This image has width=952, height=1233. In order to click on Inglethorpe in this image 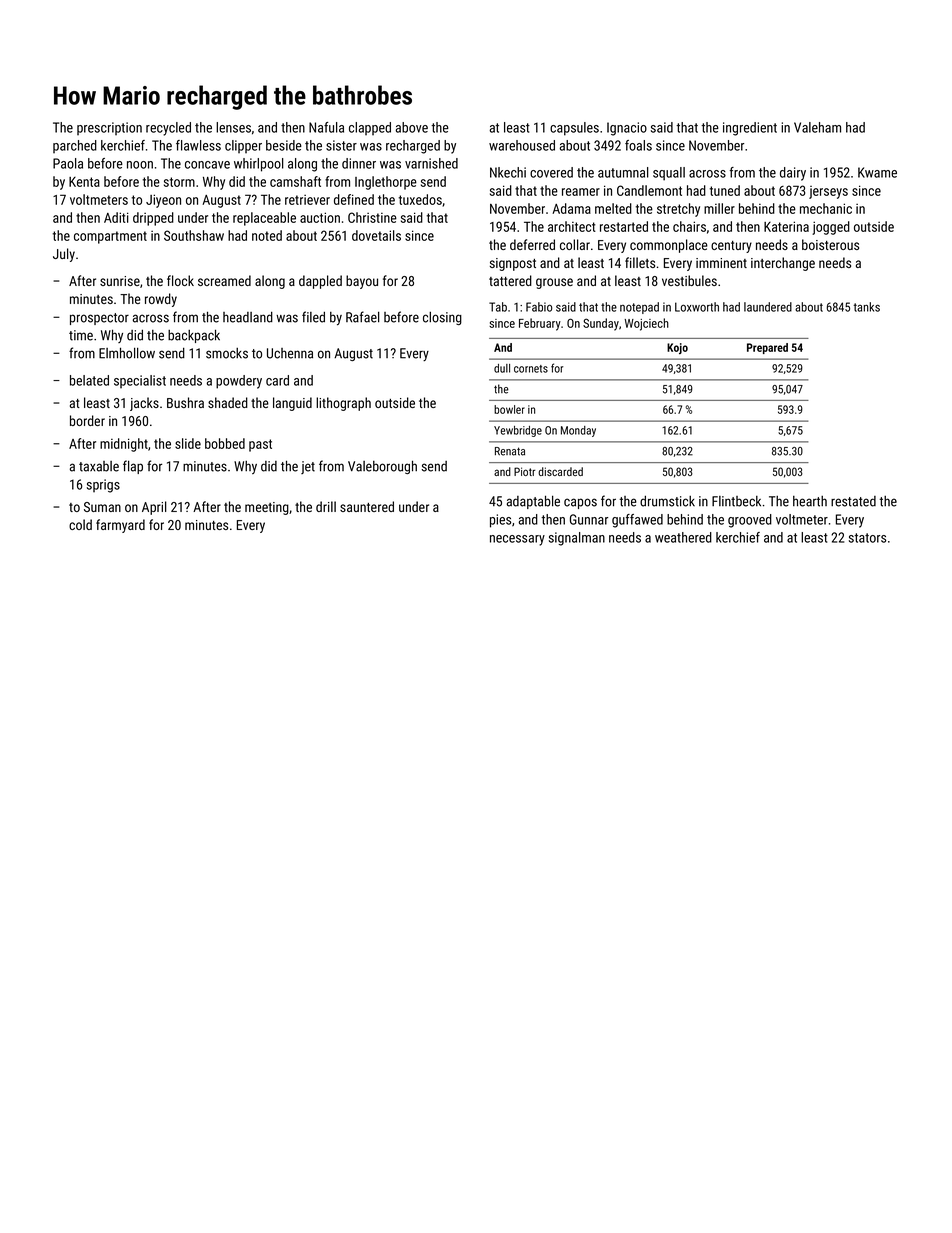, I will do `click(386, 183)`.
